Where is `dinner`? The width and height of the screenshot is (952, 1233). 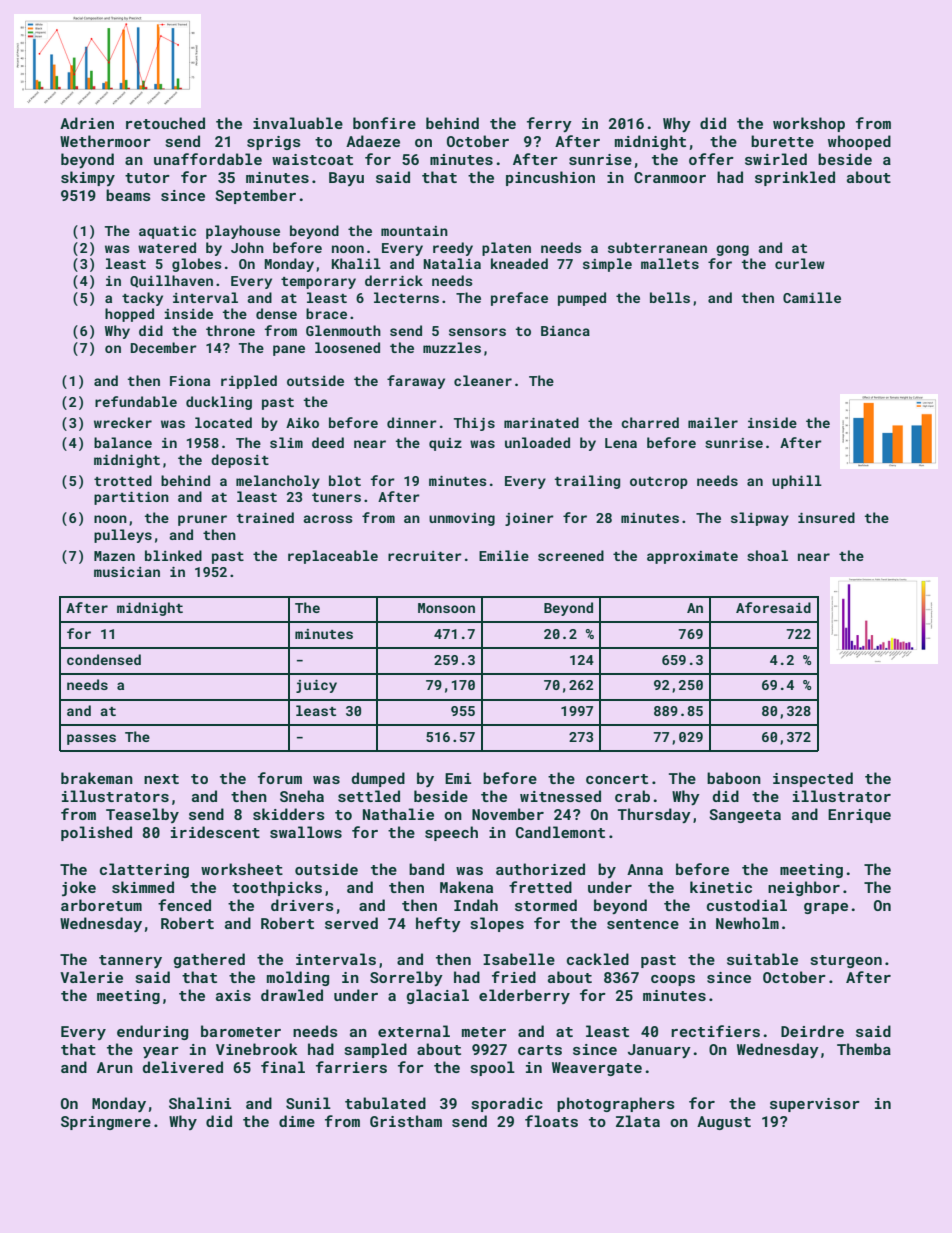 dinner is located at coordinates (412, 422).
